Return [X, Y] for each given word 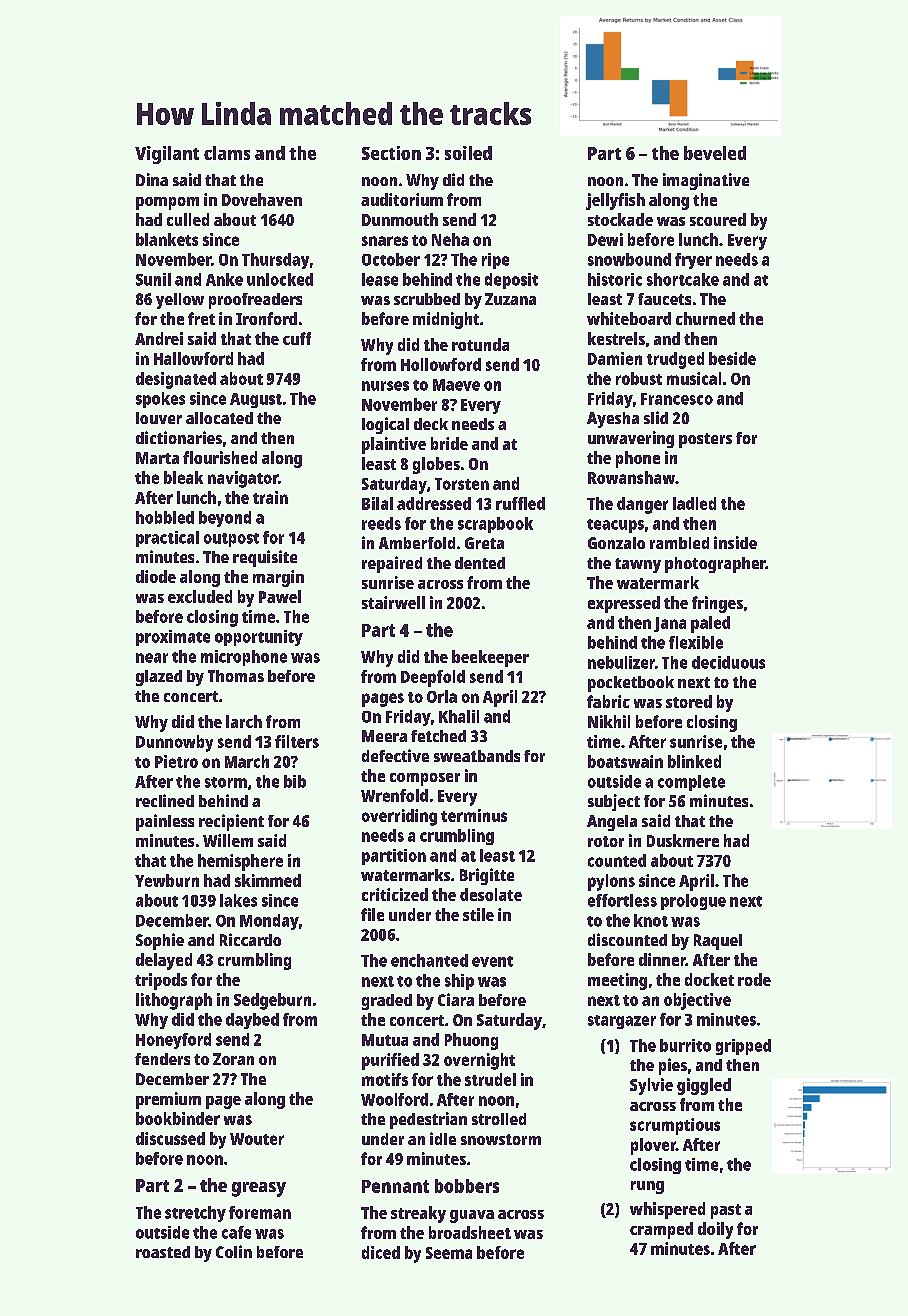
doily [715, 1230]
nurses [385, 386]
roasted [163, 1252]
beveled [715, 153]
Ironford [266, 318]
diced [381, 1252]
